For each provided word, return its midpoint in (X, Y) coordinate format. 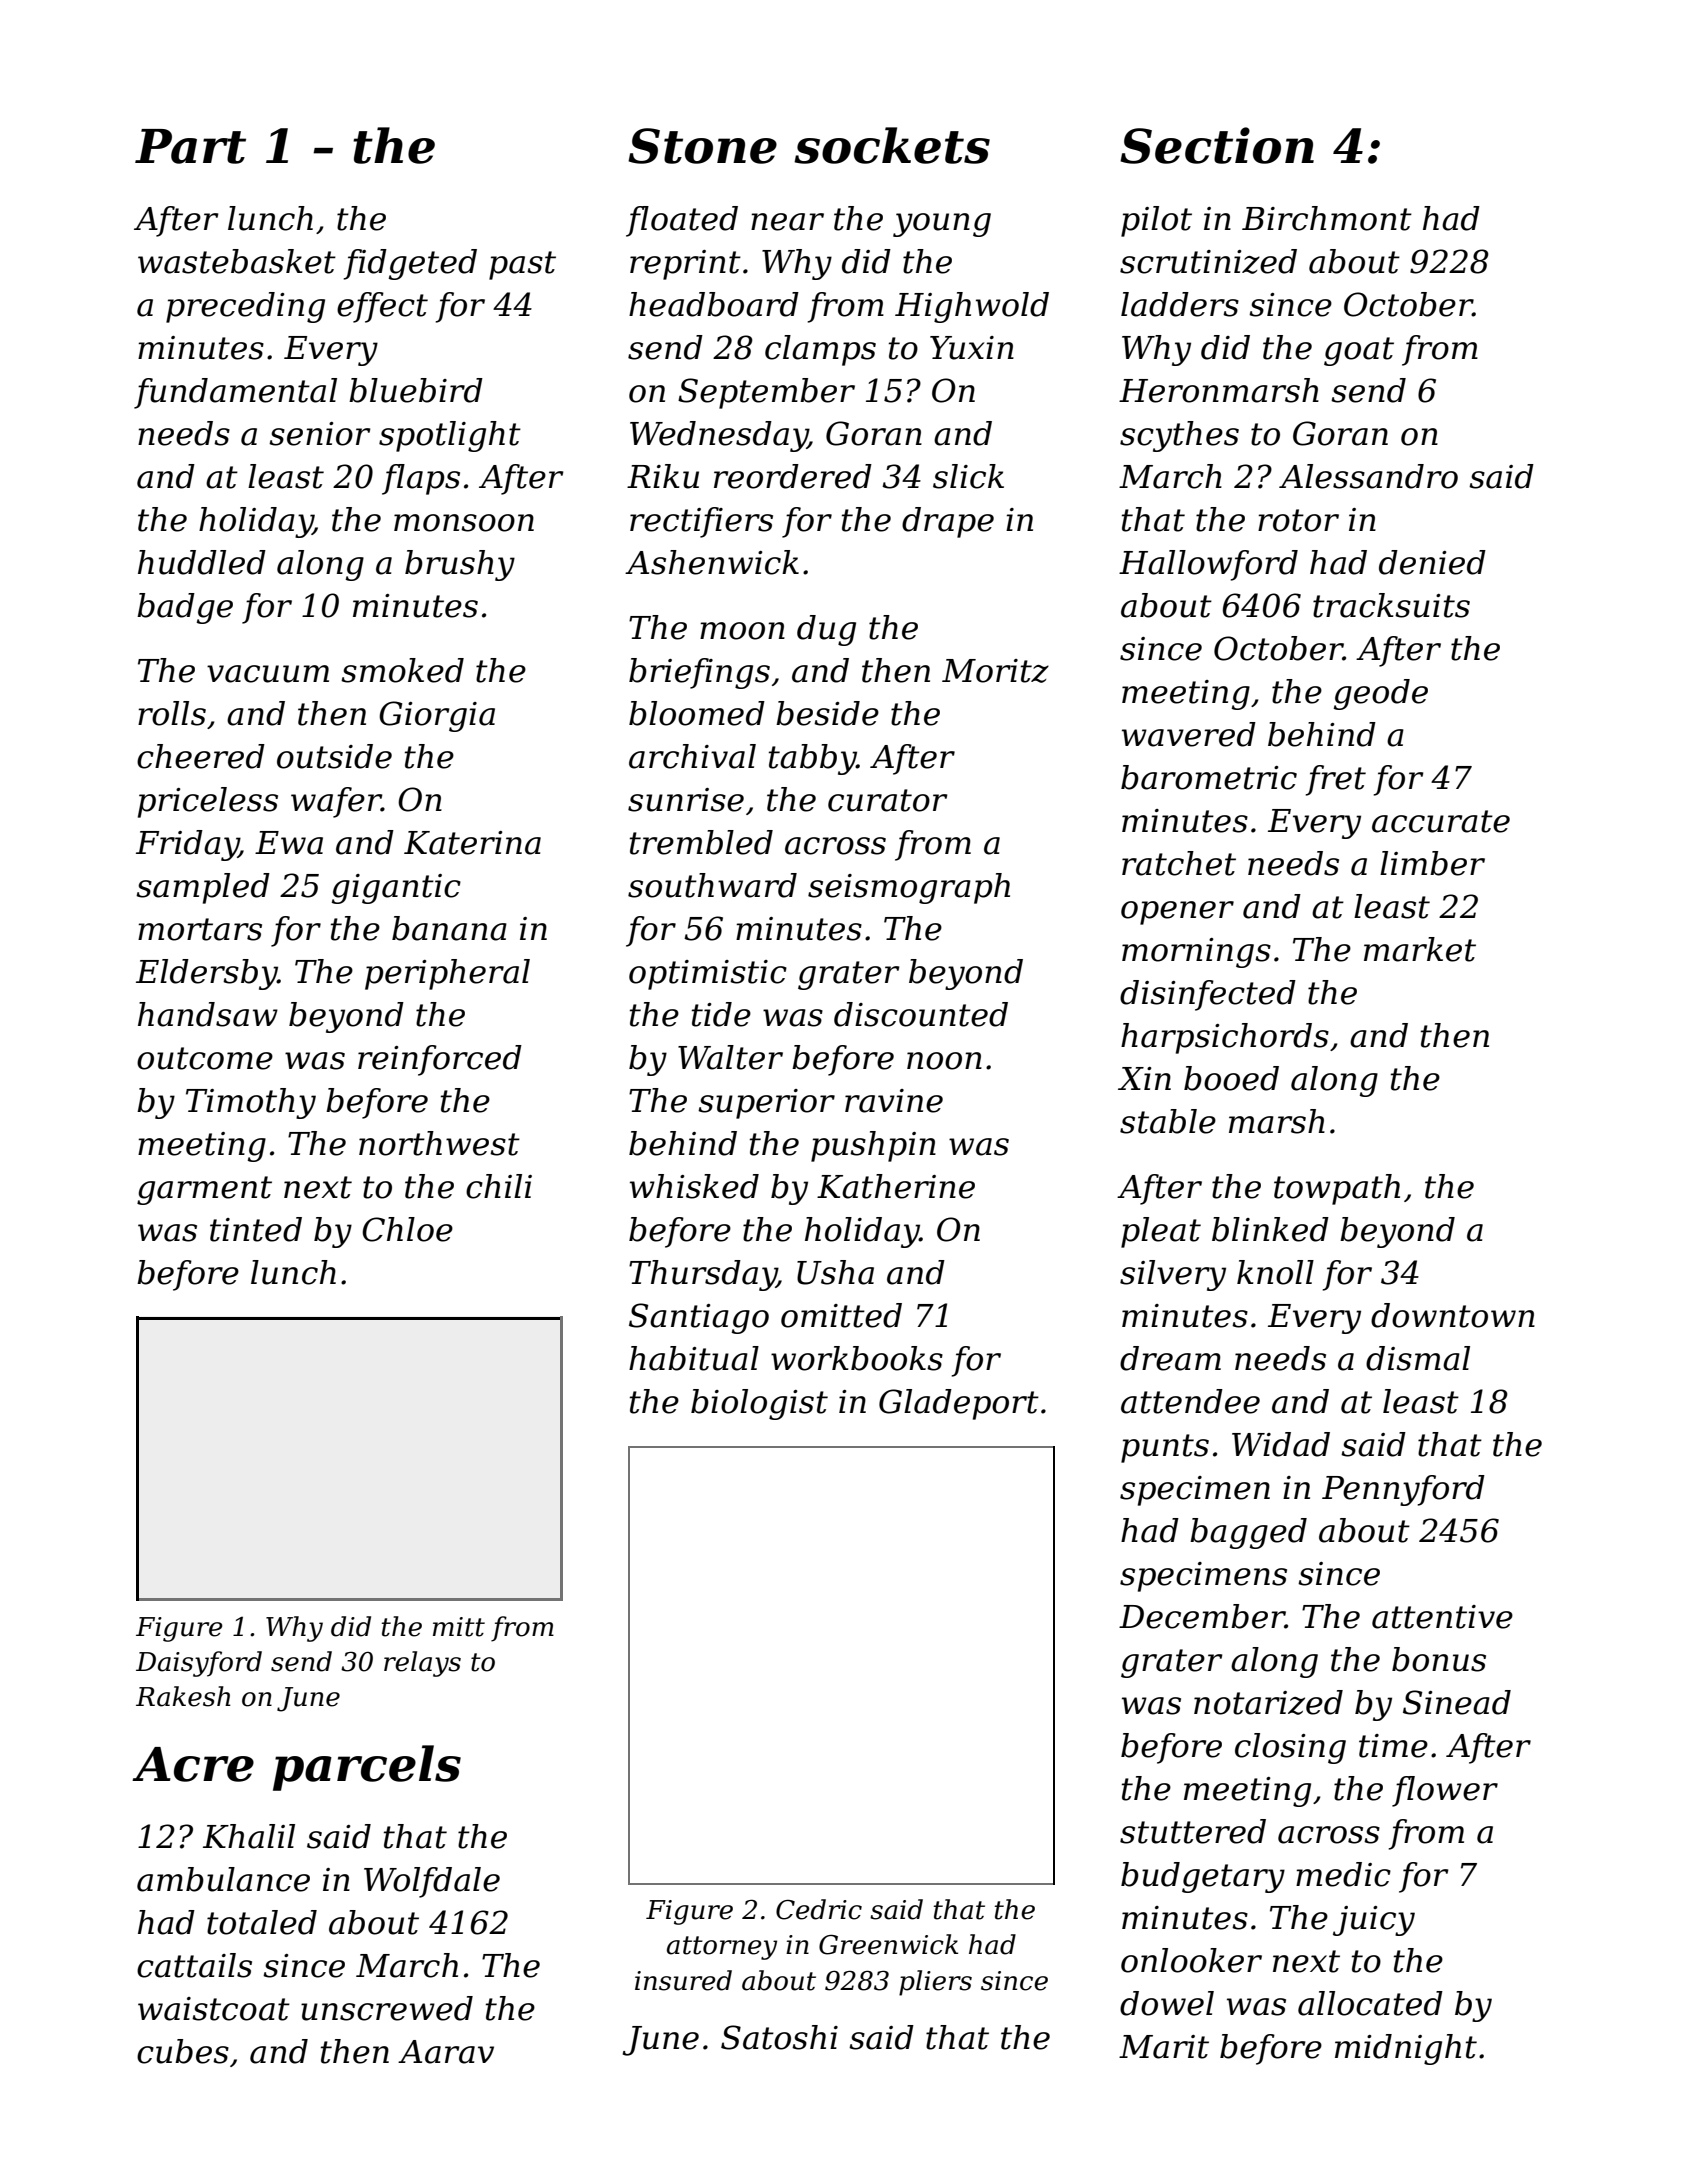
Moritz (995, 671)
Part (190, 146)
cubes (183, 2051)
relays (422, 1664)
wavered (1189, 734)
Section (1217, 145)
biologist (759, 1404)
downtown (1453, 1315)
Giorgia (437, 716)
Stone (702, 146)
